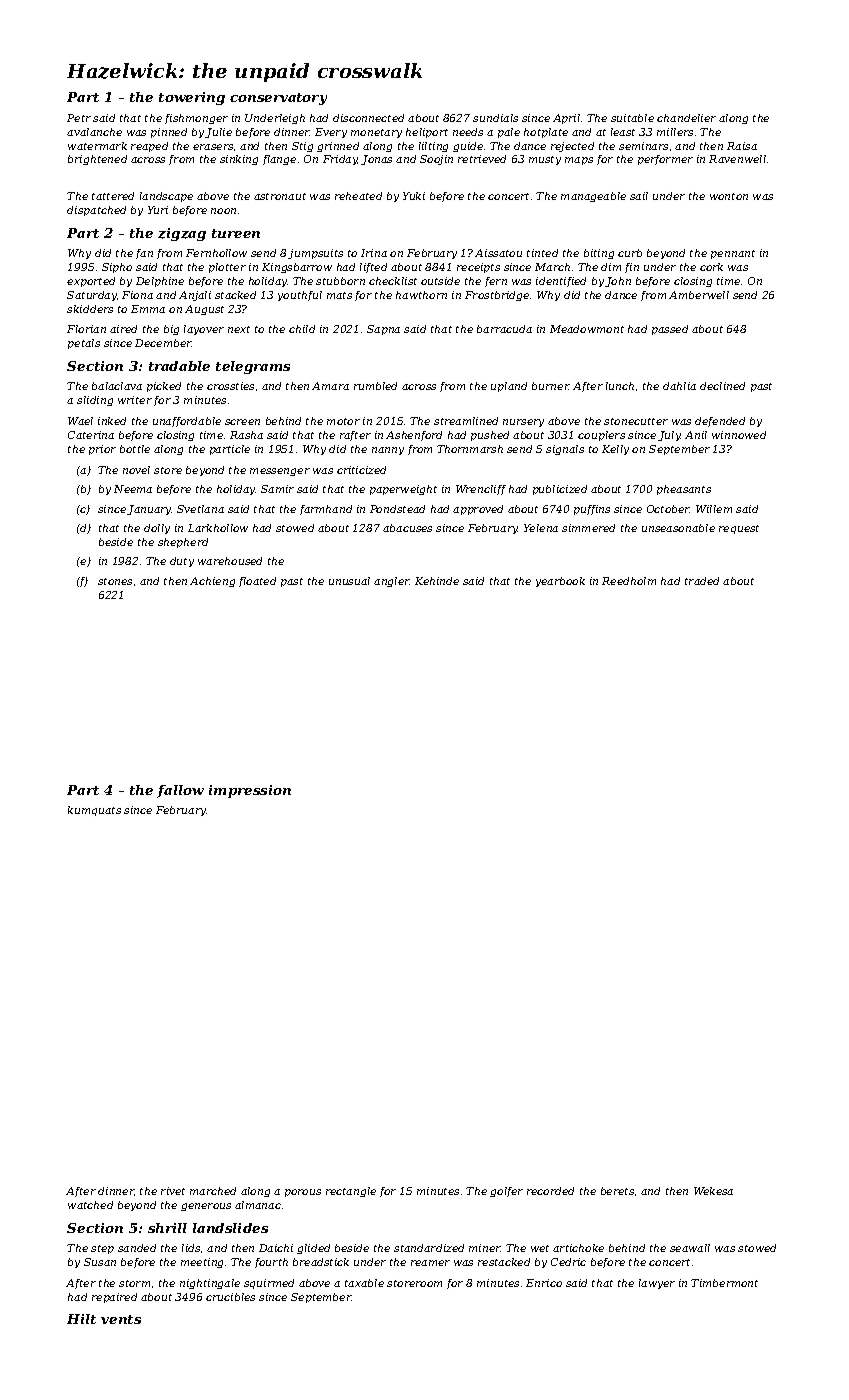 The height and width of the page is (1400, 849). I want to click on kumquats, so click(94, 811).
